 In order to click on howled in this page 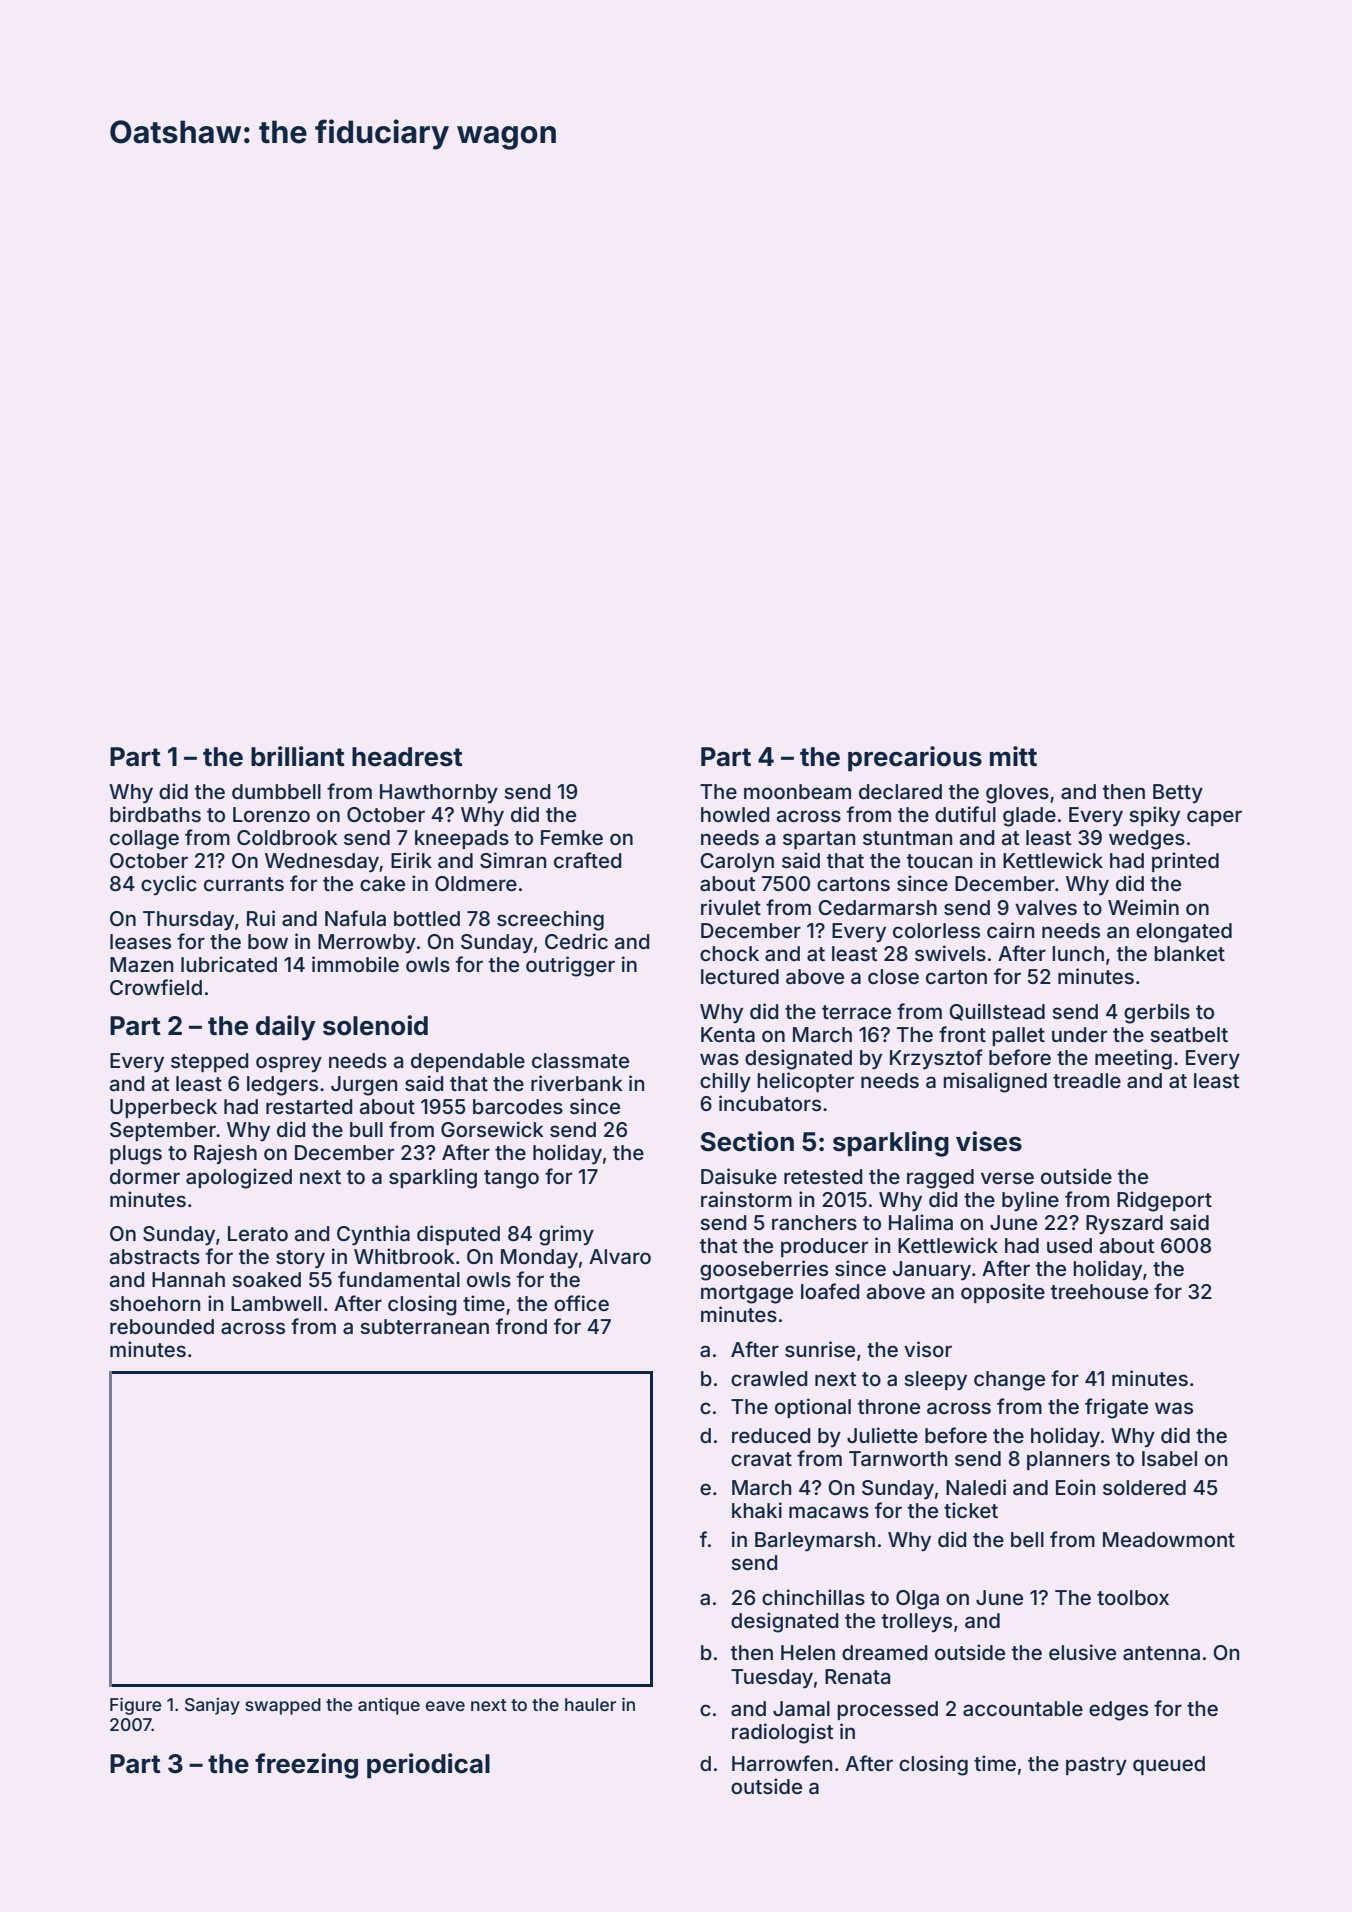, I will do `click(735, 814)`.
